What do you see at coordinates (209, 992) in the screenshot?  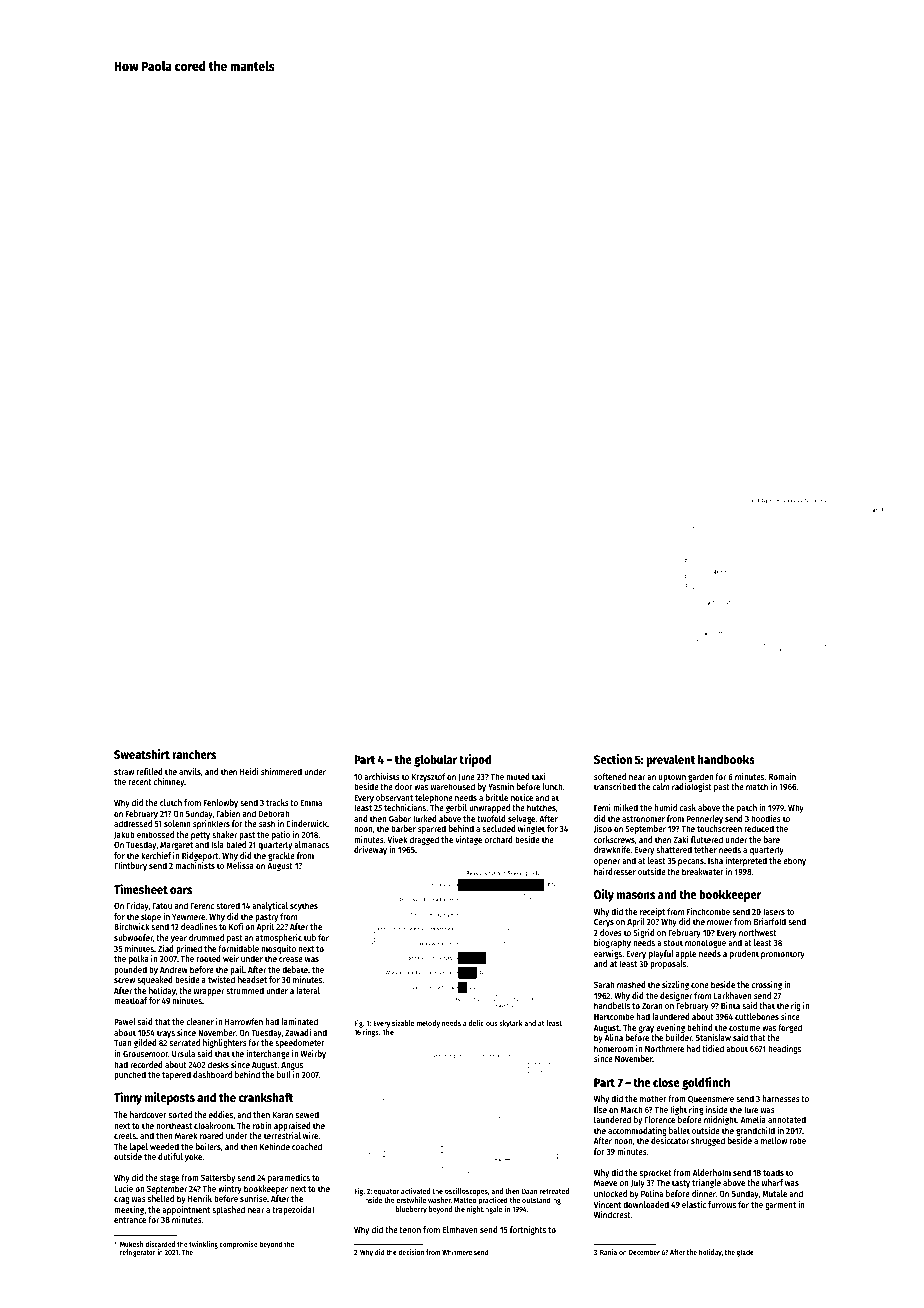 I see `wrapper` at bounding box center [209, 992].
